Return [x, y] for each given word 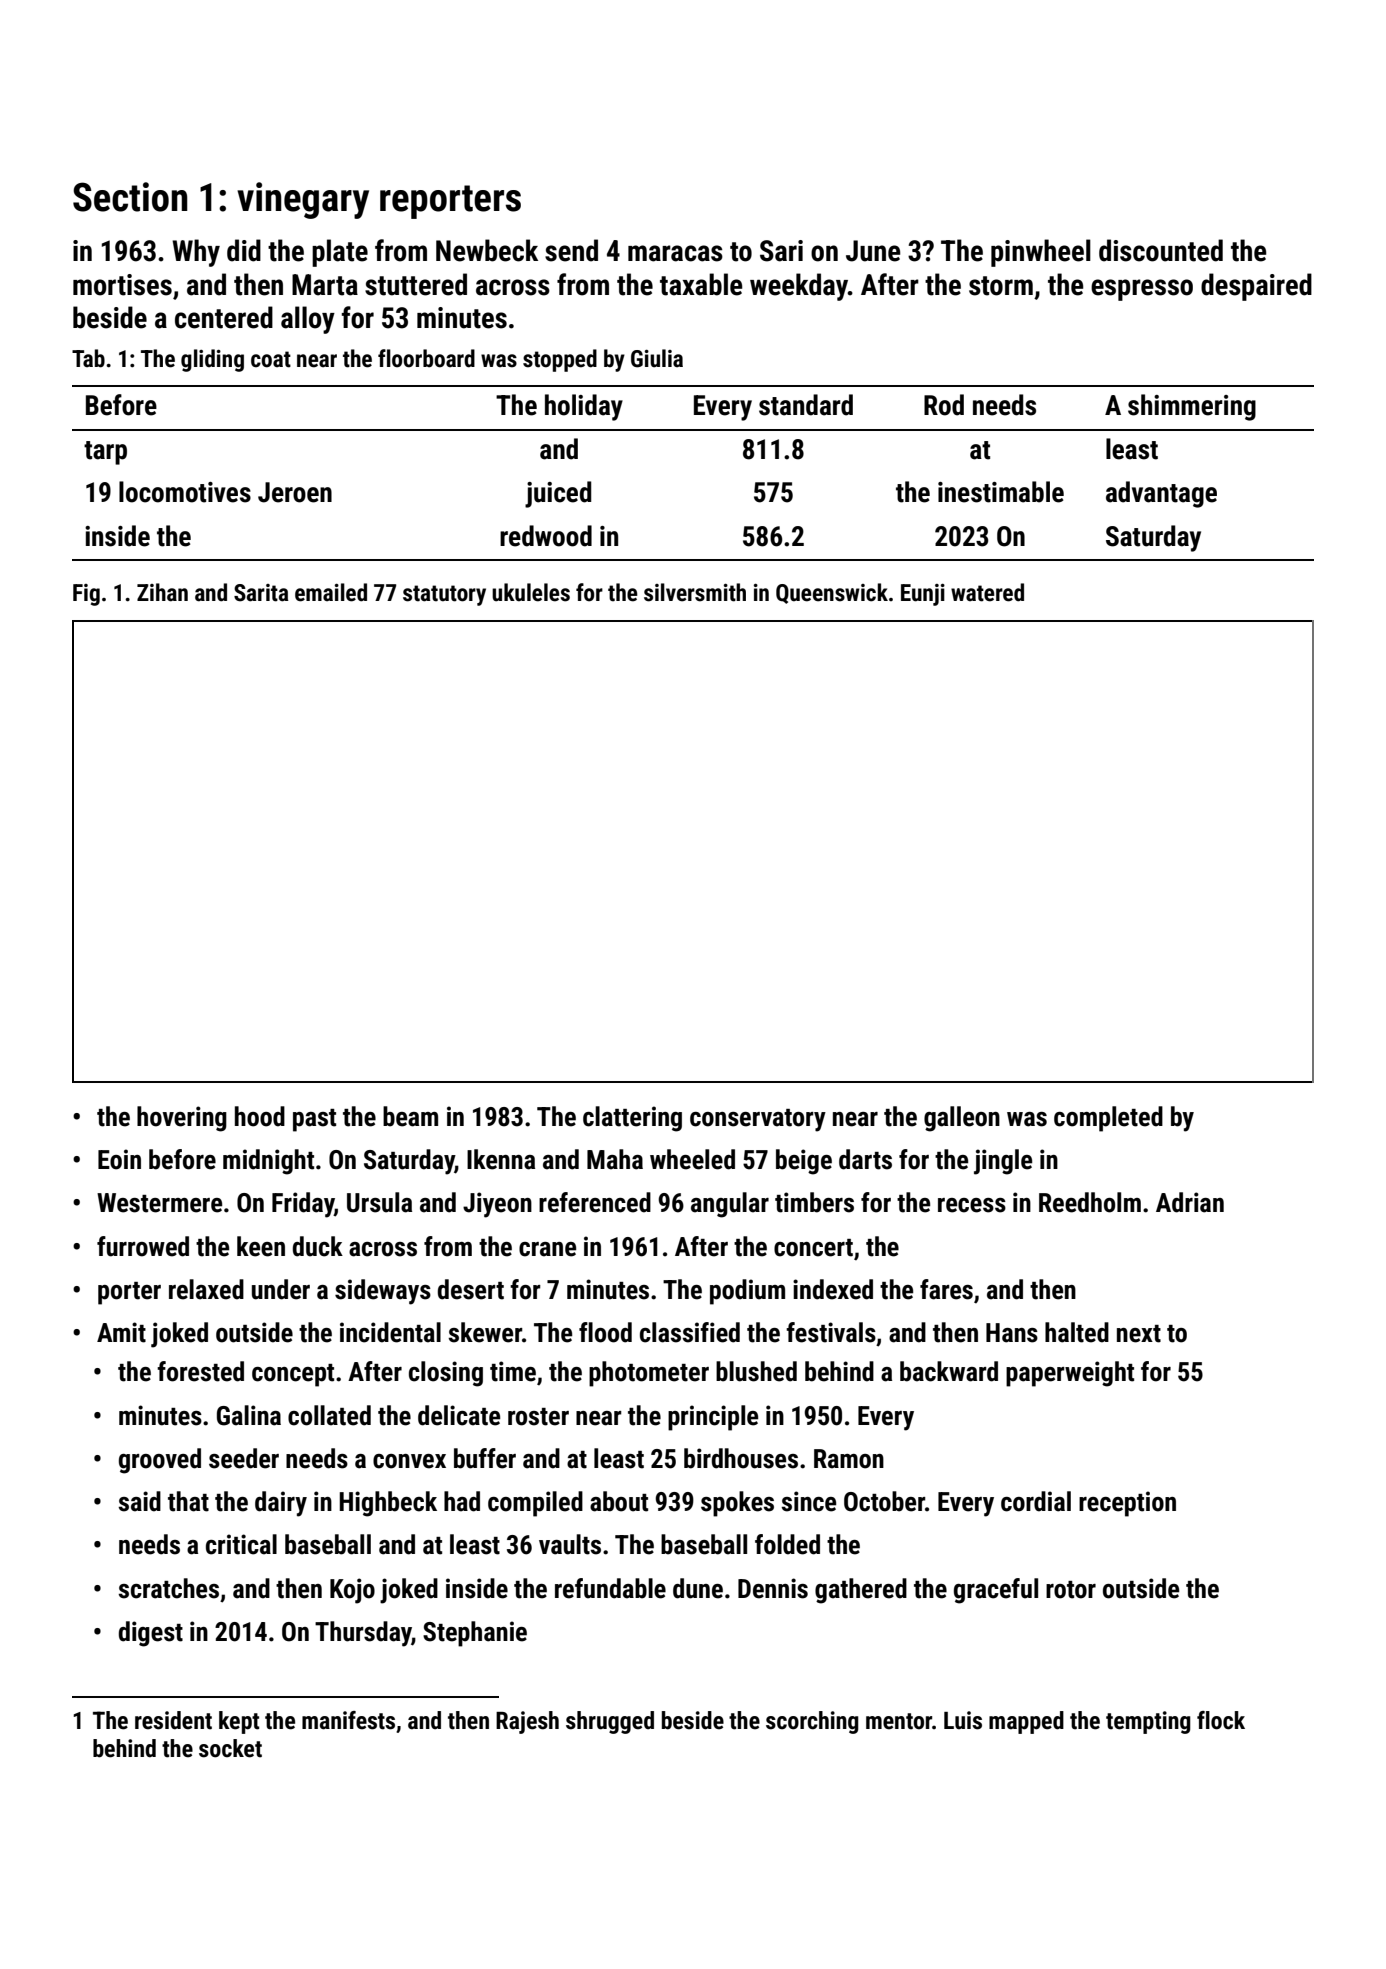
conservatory [758, 1120]
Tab [88, 358]
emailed [331, 592]
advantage [1161, 494]
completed [1108, 1119]
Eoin [119, 1159]
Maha [615, 1159]
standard [806, 405]
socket [230, 1748]
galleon [962, 1119]
